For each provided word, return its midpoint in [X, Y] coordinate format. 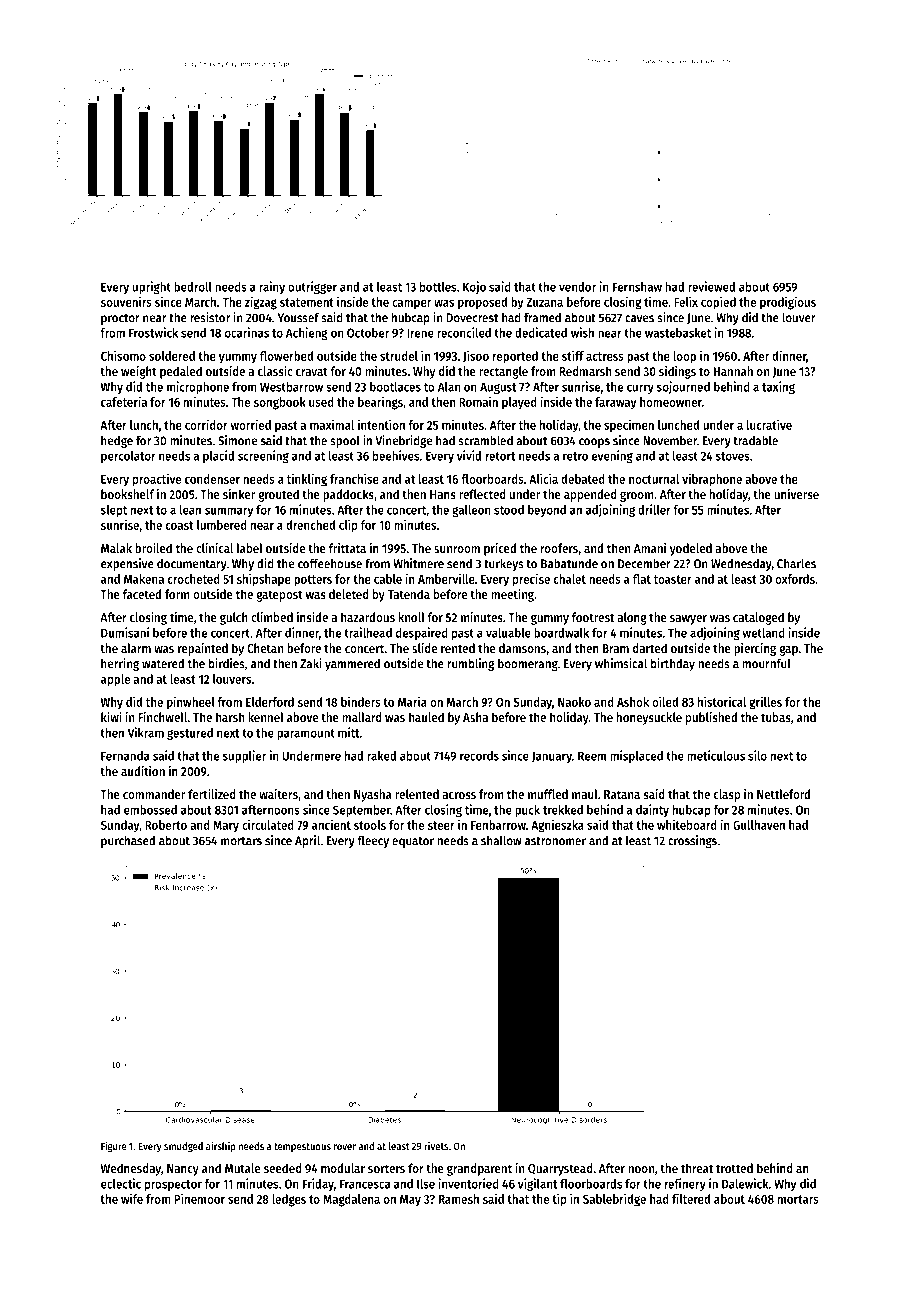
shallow [501, 840]
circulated [268, 824]
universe [796, 494]
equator [413, 842]
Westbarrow [291, 387]
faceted [142, 594]
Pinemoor [199, 1198]
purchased [128, 841]
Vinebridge [403, 441]
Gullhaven [759, 825]
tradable [755, 440]
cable [388, 579]
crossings [692, 841]
